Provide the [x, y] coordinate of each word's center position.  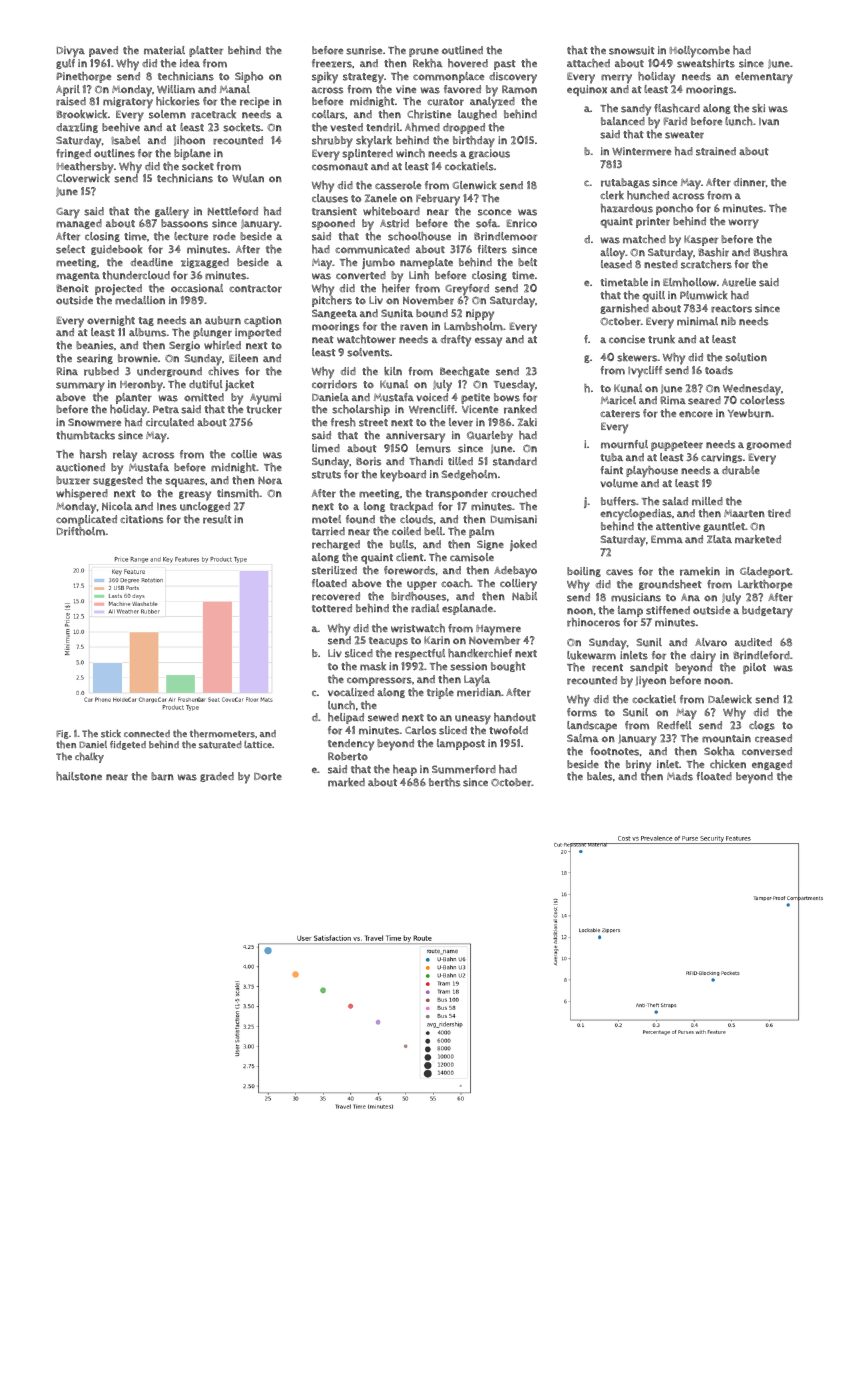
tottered [332, 608]
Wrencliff [432, 409]
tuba [612, 457]
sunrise [364, 50]
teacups [388, 642]
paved [103, 51]
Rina [67, 371]
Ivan [769, 121]
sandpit [649, 668]
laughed [477, 115]
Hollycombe [700, 52]
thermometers [222, 733]
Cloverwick [83, 178]
